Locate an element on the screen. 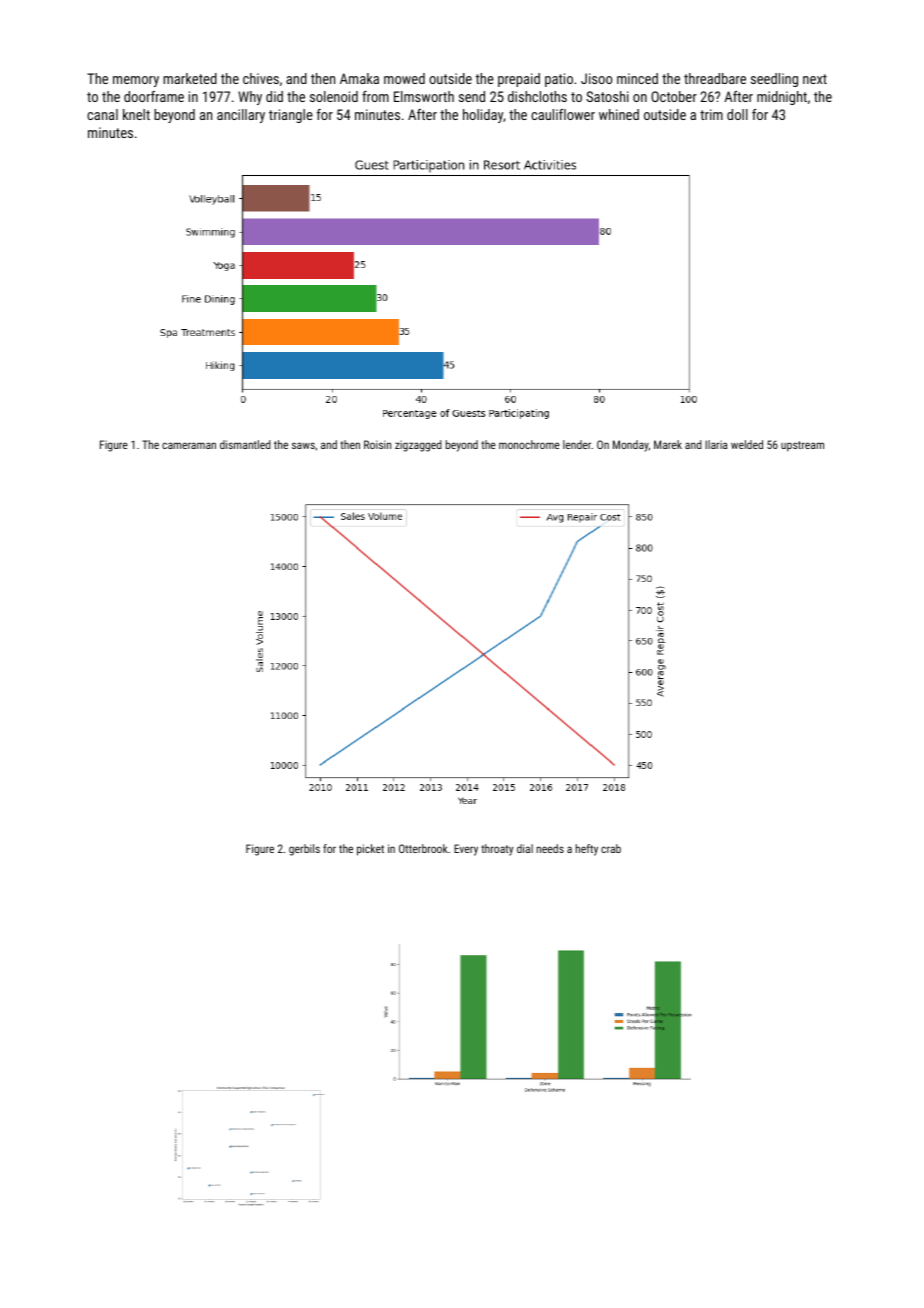  throaty is located at coordinates (497, 850).
